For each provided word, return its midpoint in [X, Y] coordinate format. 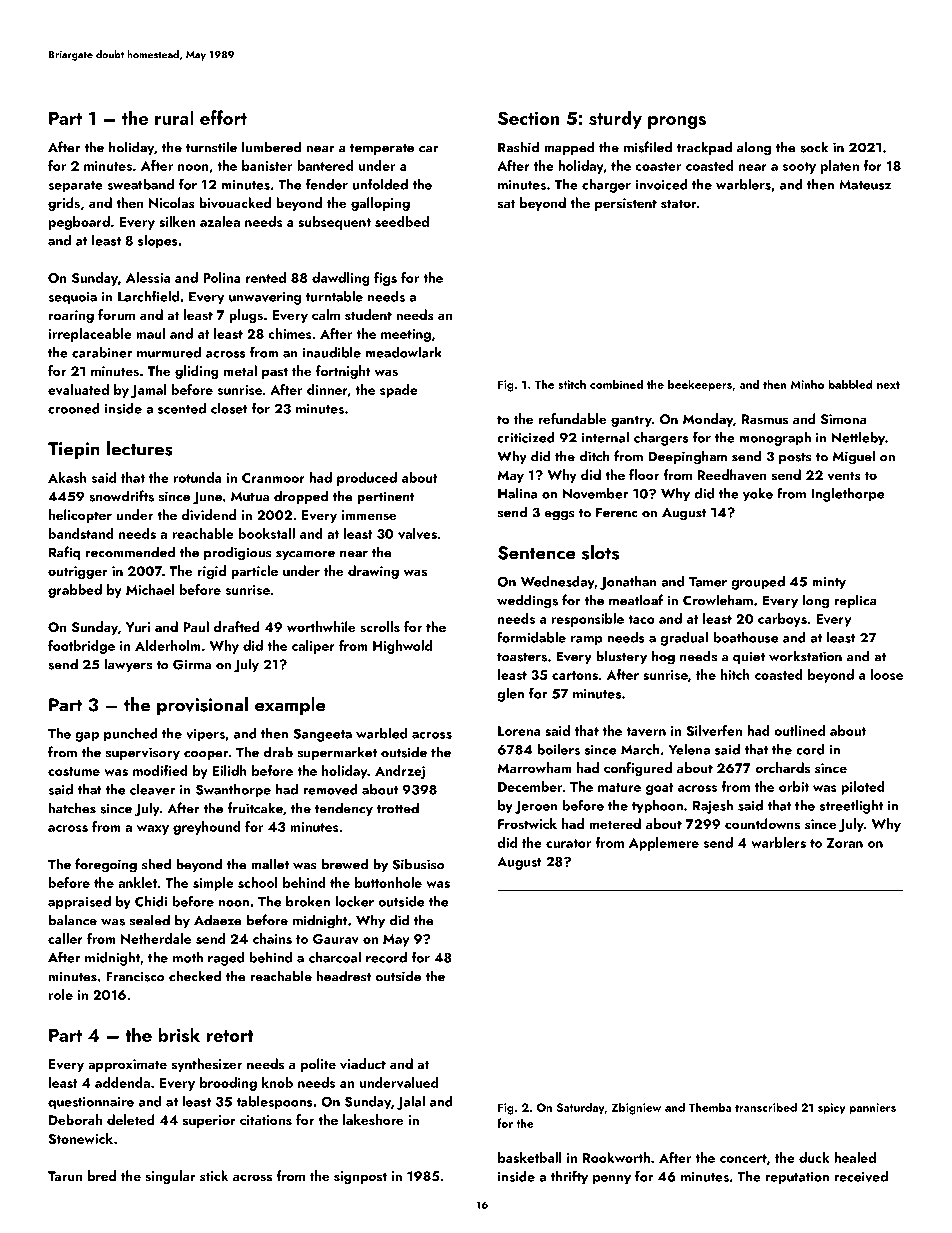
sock [814, 147]
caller [65, 938]
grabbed [75, 591]
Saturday [581, 1108]
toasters [522, 657]
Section [528, 118]
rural [174, 117]
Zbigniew [636, 1108]
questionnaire [91, 1103]
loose [887, 674]
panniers [872, 1109]
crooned [74, 408]
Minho [807, 384]
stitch [572, 384]
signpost [360, 1177]
